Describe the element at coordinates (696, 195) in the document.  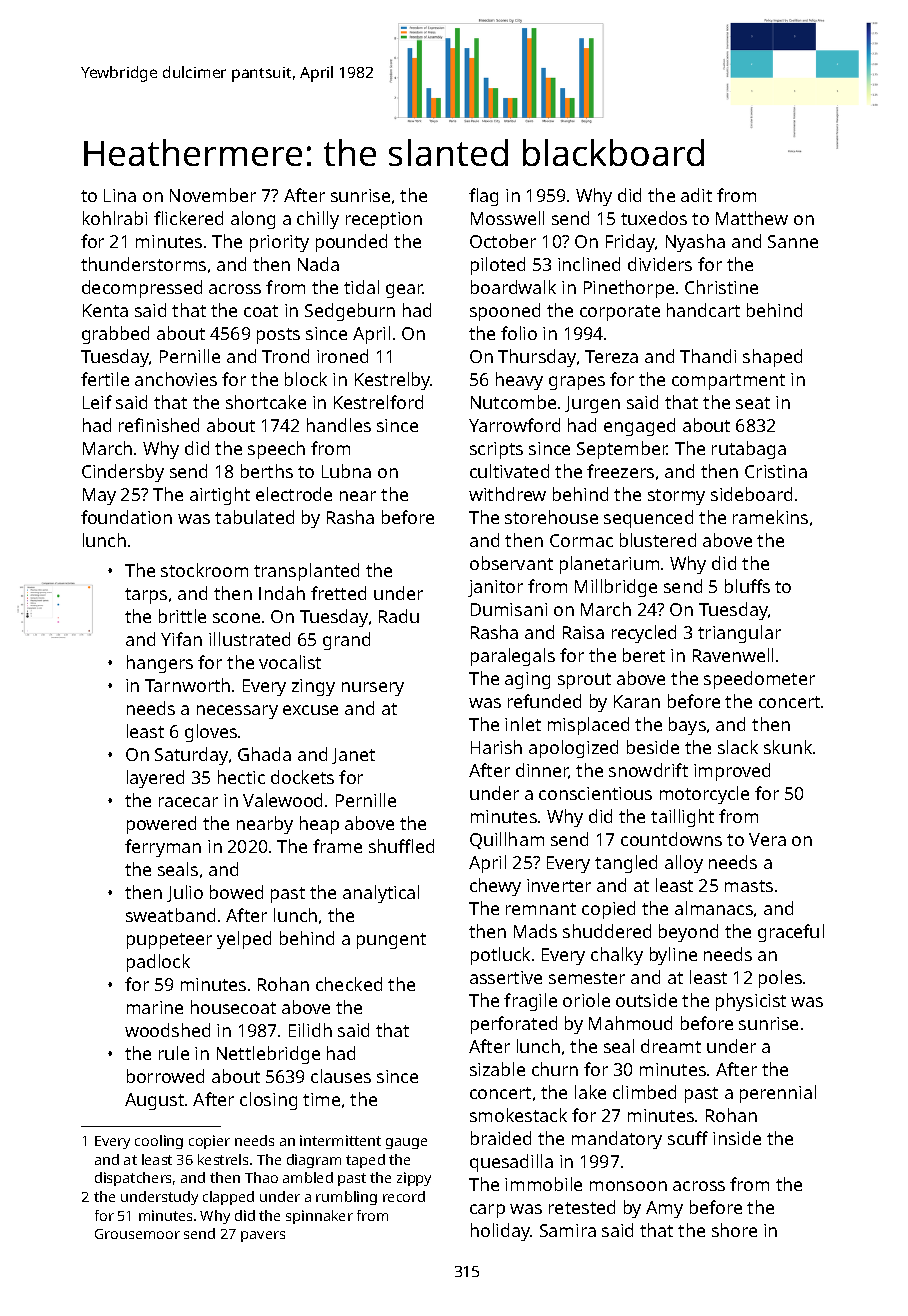
I see `adit` at that location.
